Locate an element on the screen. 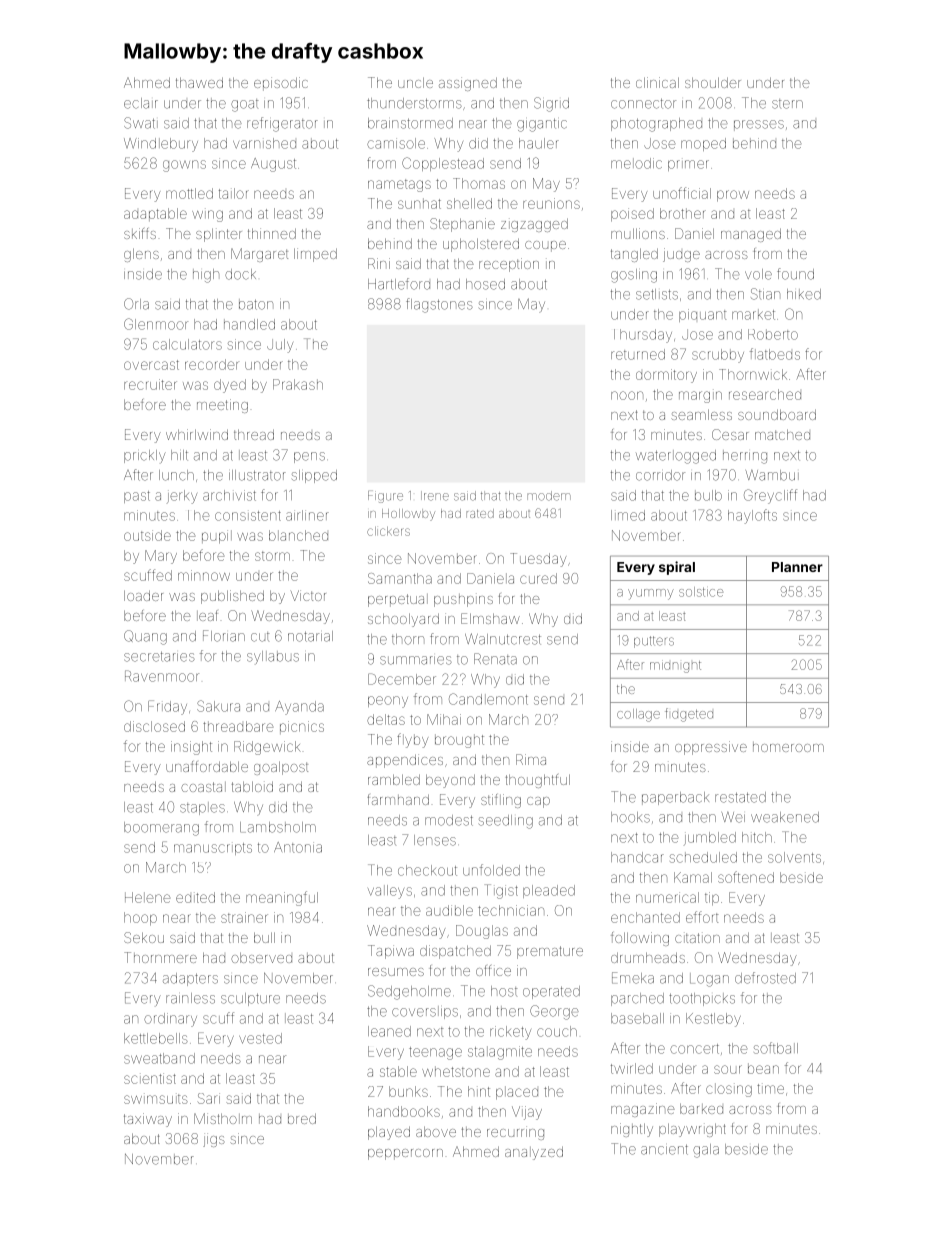 Image resolution: width=952 pixels, height=1233 pixels. Ravenmoor is located at coordinates (162, 676).
